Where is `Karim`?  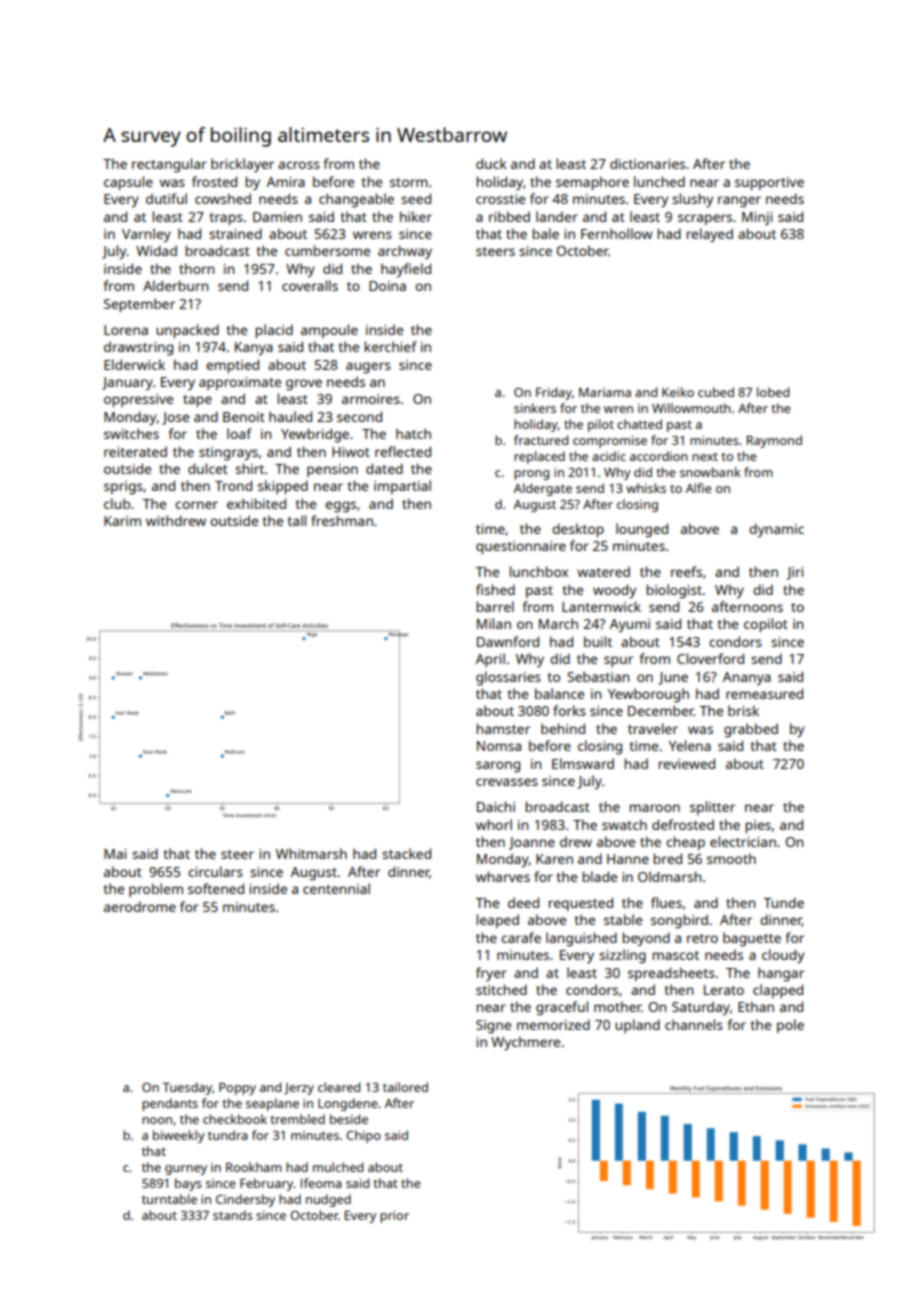 Karim is located at coordinates (122, 521).
